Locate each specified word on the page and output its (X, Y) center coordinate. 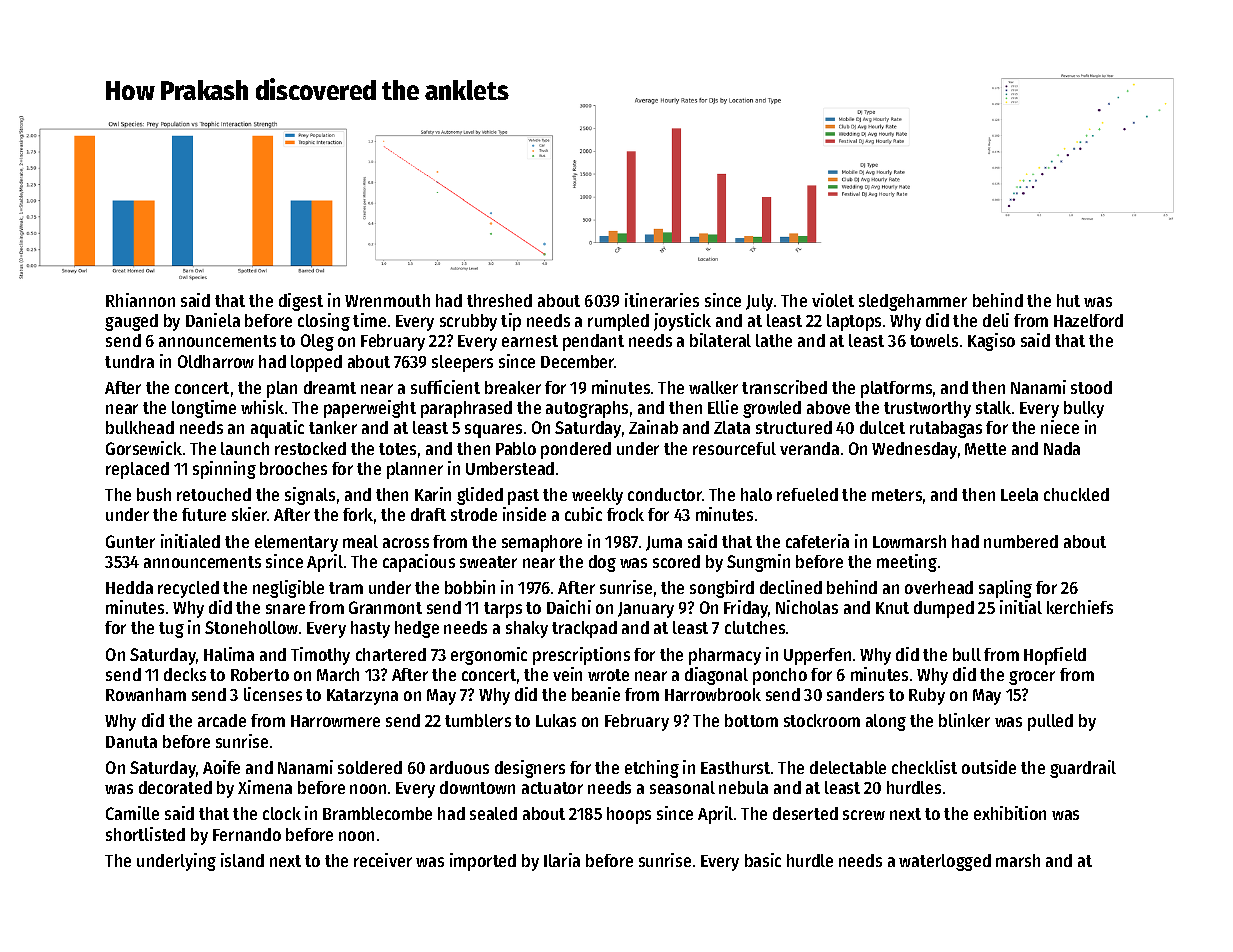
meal (360, 541)
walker (713, 387)
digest (301, 302)
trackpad (584, 629)
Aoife (221, 767)
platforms (896, 389)
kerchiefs (1080, 607)
